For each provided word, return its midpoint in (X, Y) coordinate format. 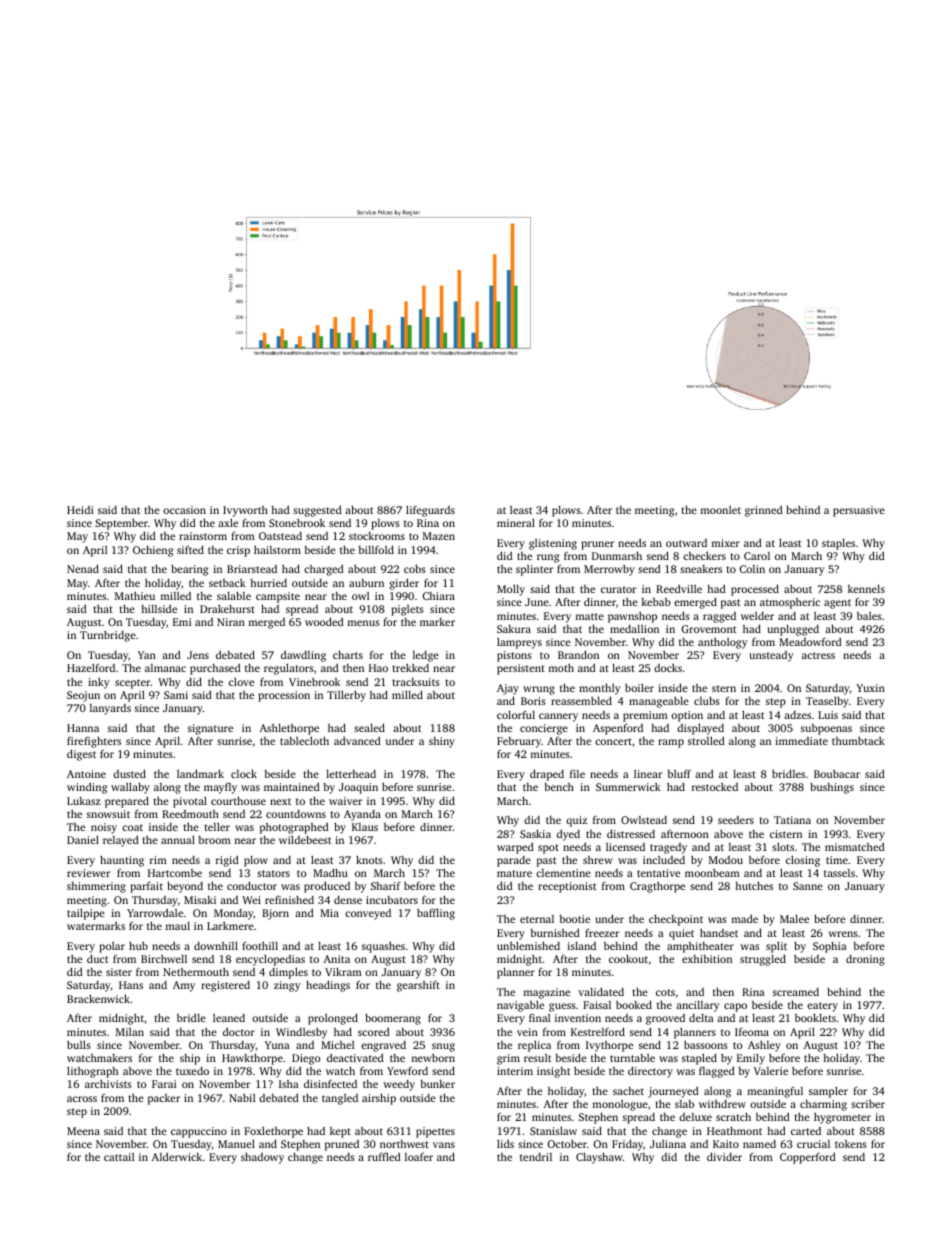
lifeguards (430, 511)
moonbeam (712, 873)
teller (217, 826)
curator (618, 589)
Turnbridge (108, 636)
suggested (317, 511)
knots (369, 859)
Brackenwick (98, 998)
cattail (119, 1157)
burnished (555, 932)
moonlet (721, 510)
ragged (719, 617)
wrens (843, 934)
